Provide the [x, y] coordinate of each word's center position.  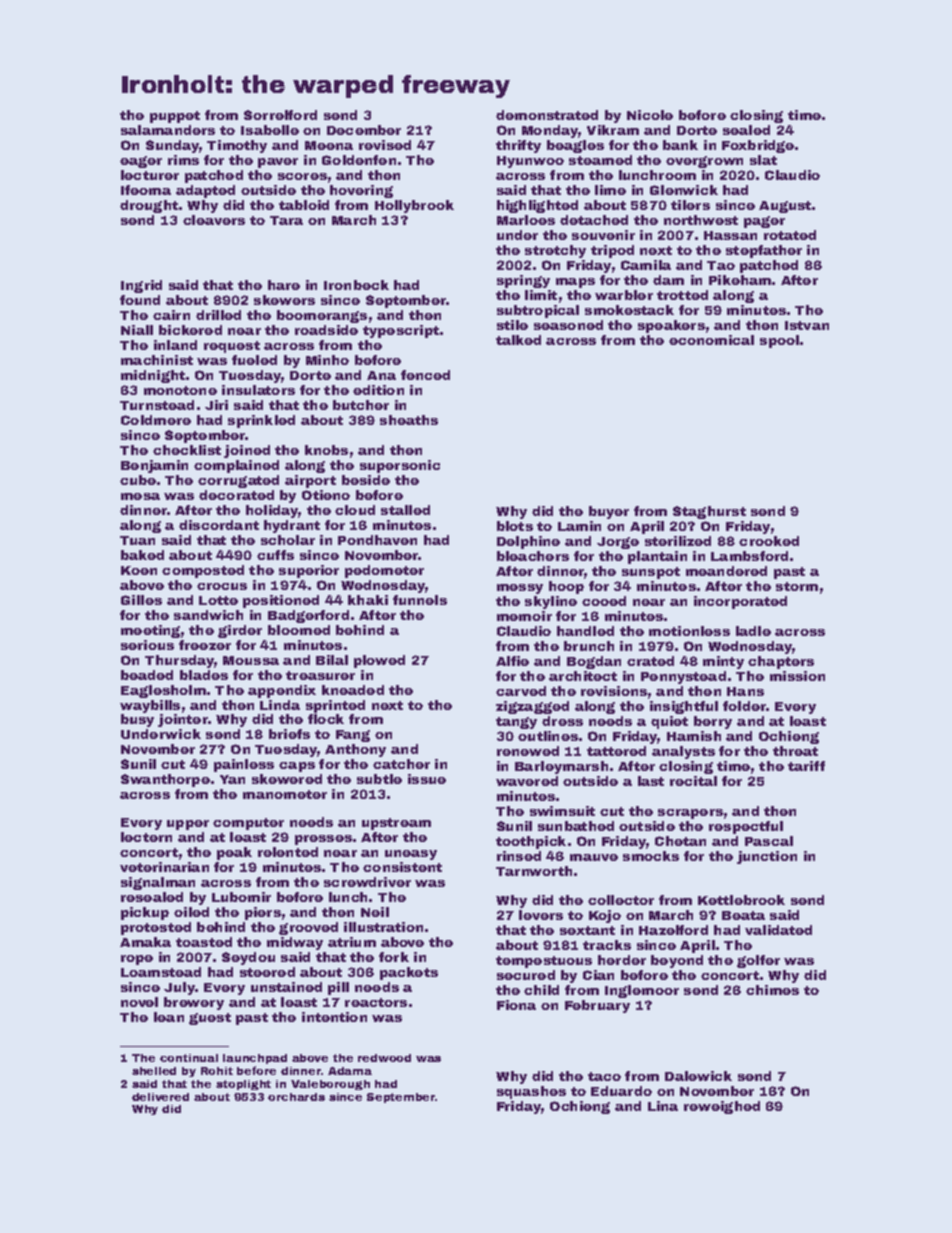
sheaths [409, 420]
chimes [772, 990]
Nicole [650, 115]
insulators [258, 390]
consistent [402, 867]
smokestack [629, 310]
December [364, 130]
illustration [383, 927]
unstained [286, 987]
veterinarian [164, 867]
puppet [175, 117]
